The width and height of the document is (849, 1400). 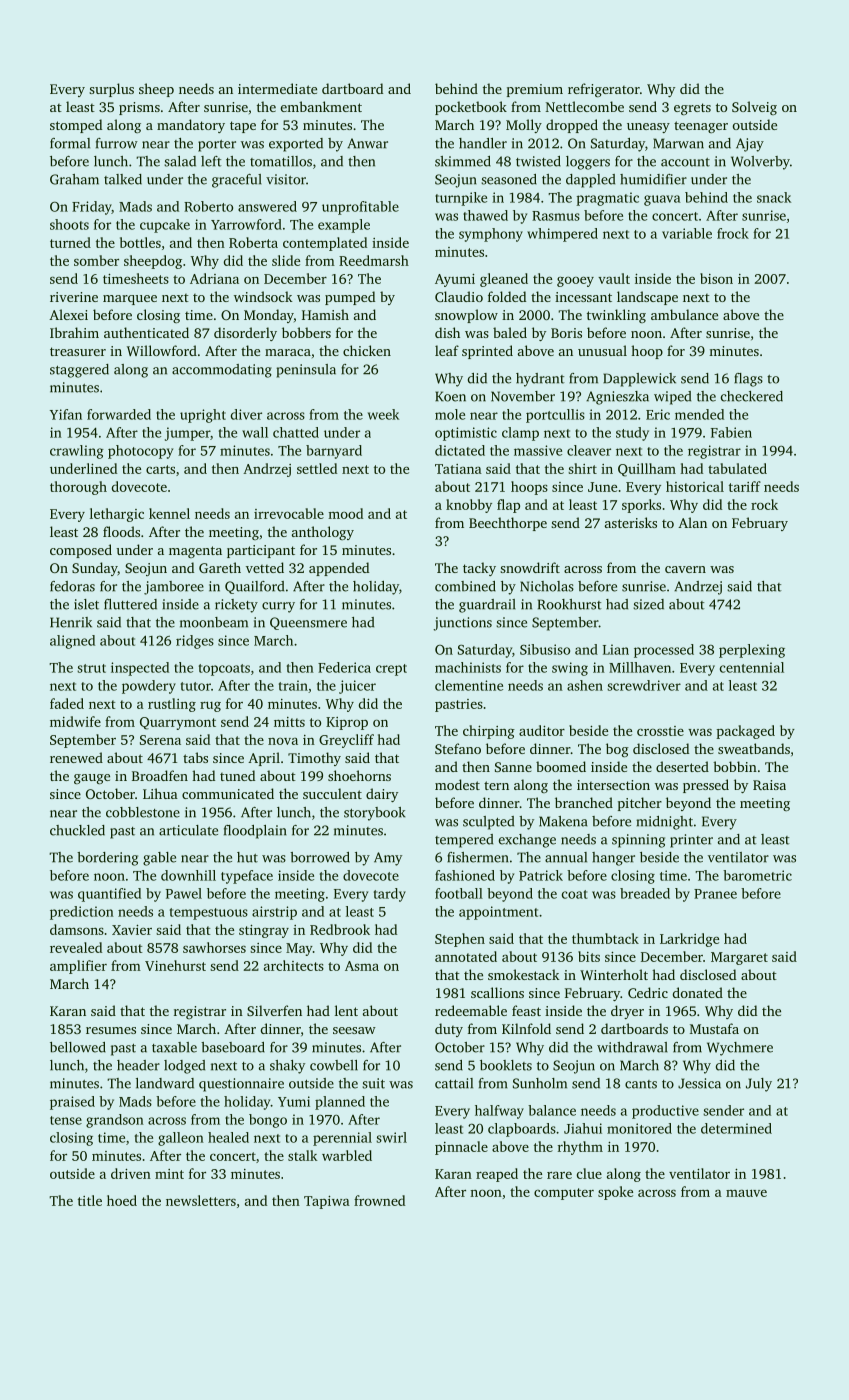 What do you see at coordinates (261, 551) in the document?
I see `participant` at bounding box center [261, 551].
